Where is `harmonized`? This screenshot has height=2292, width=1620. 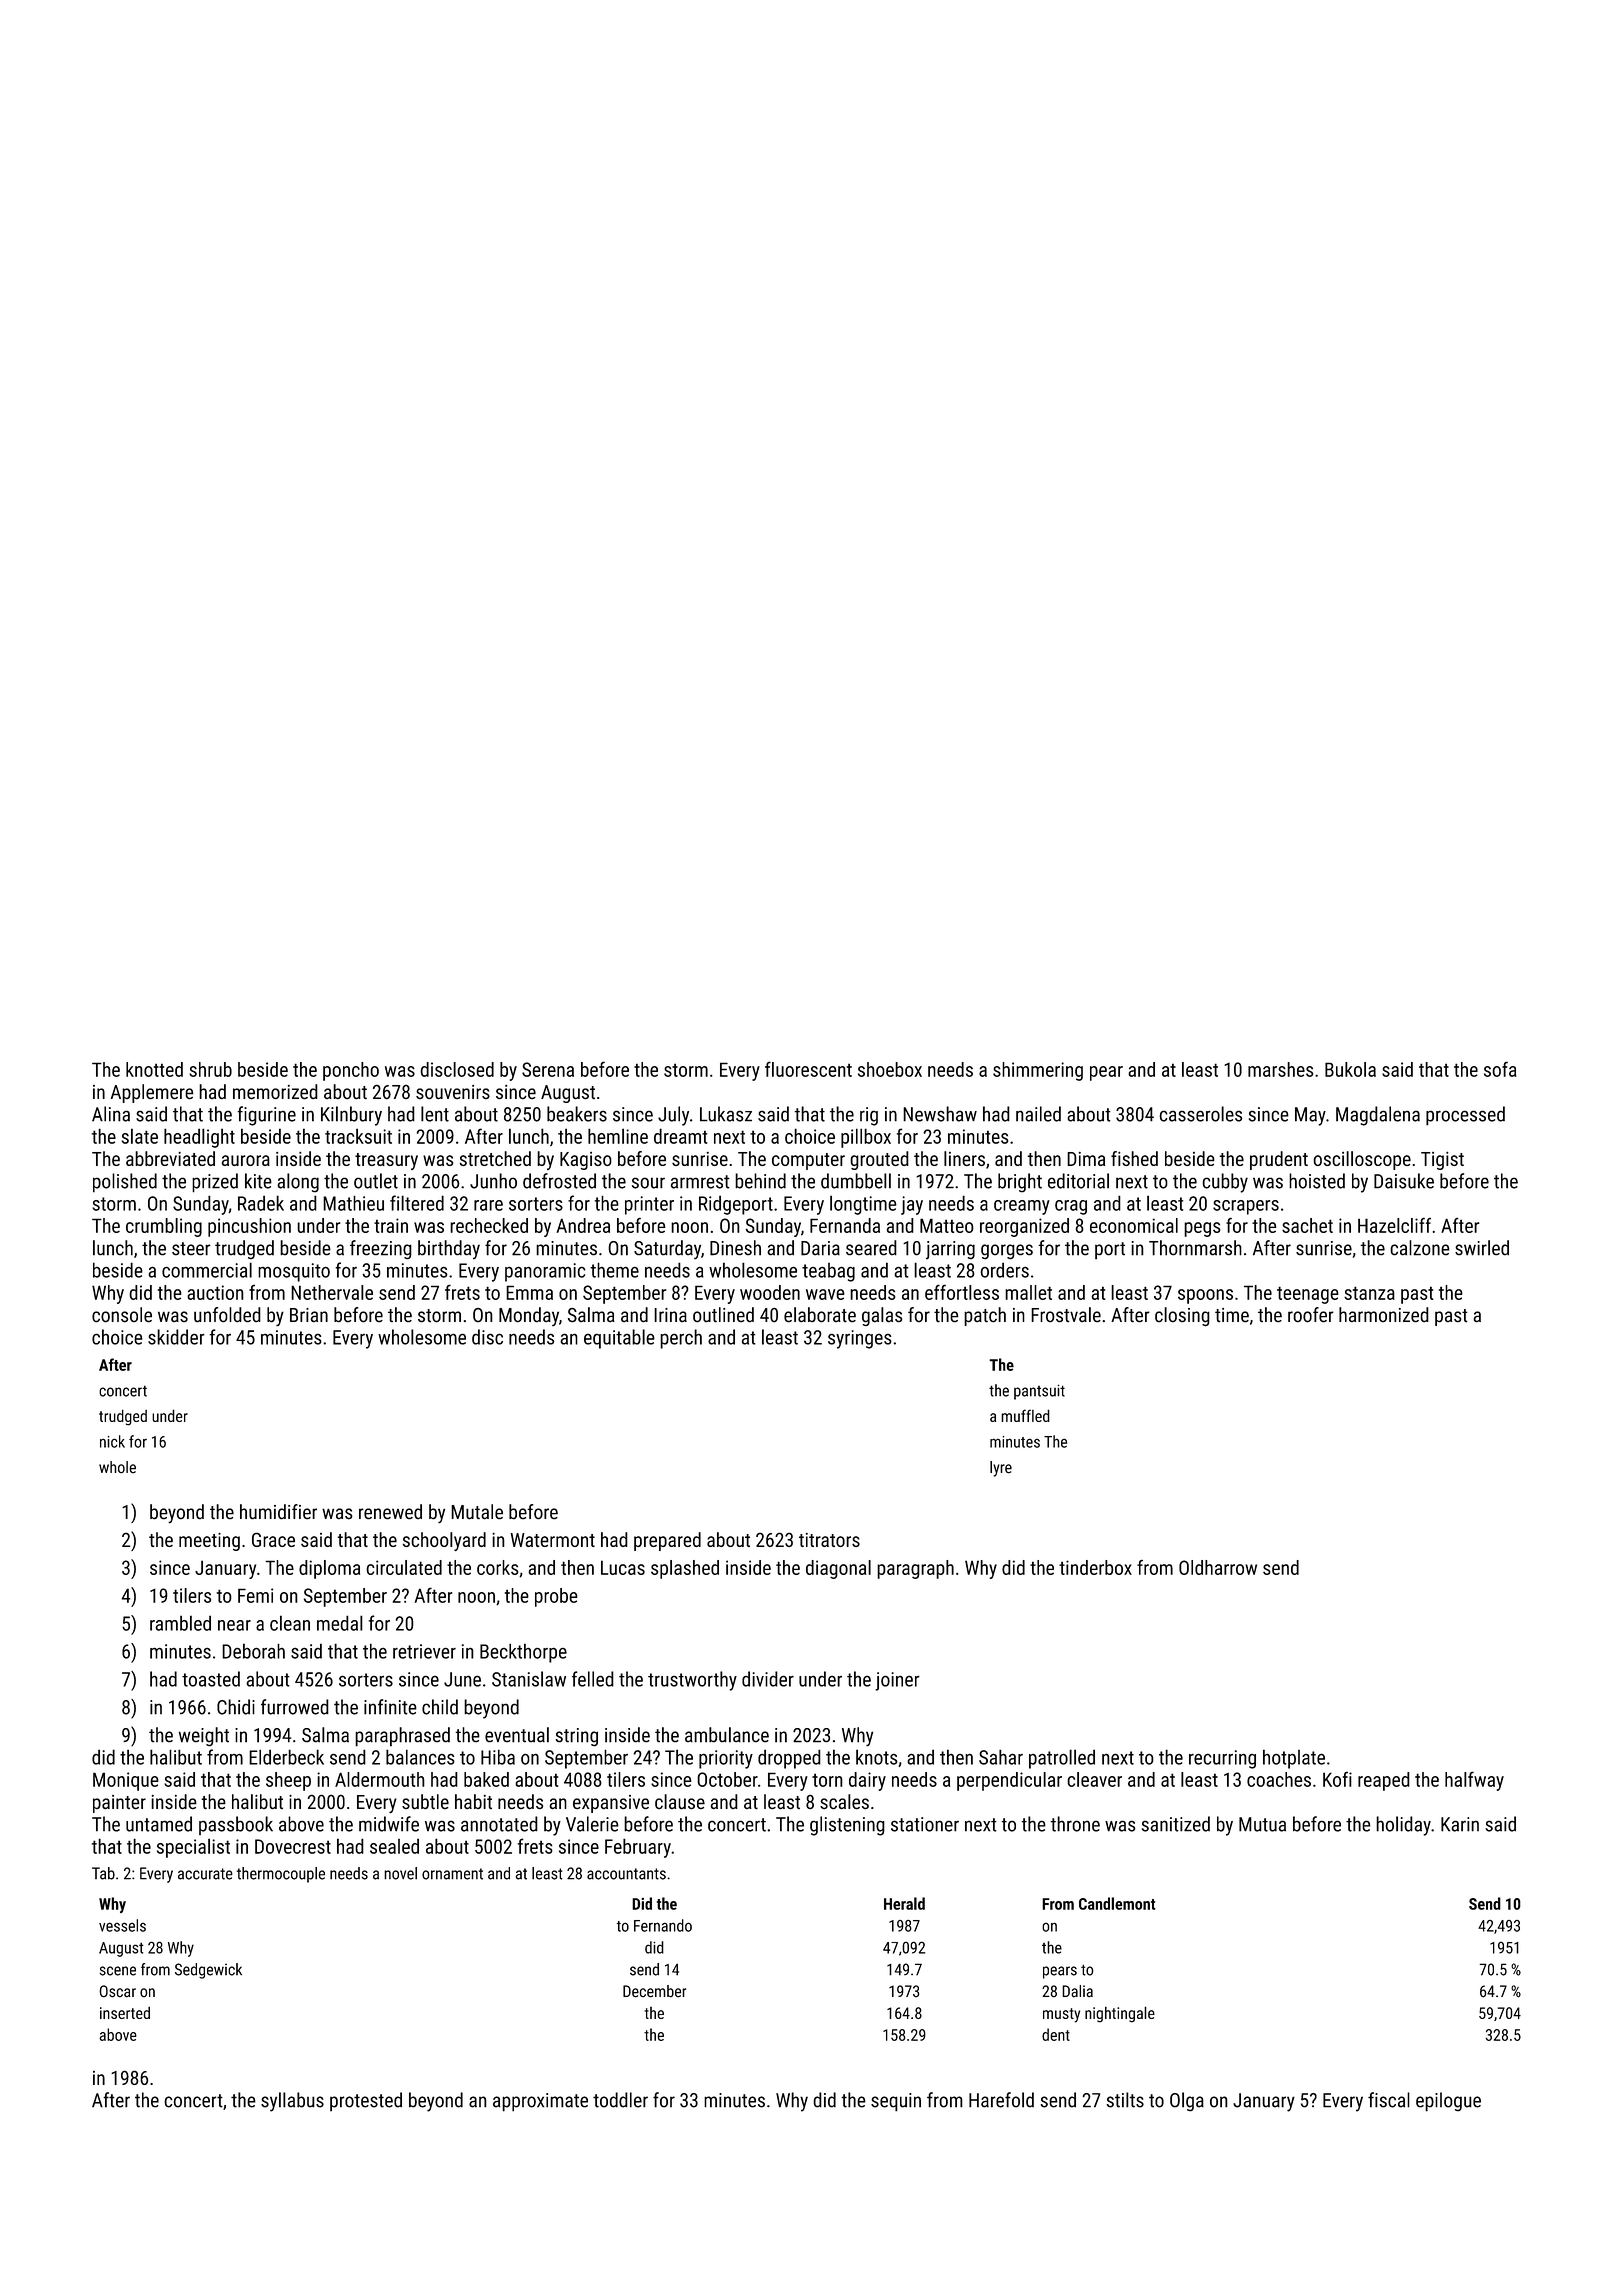
harmonized is located at coordinates (1384, 1314).
